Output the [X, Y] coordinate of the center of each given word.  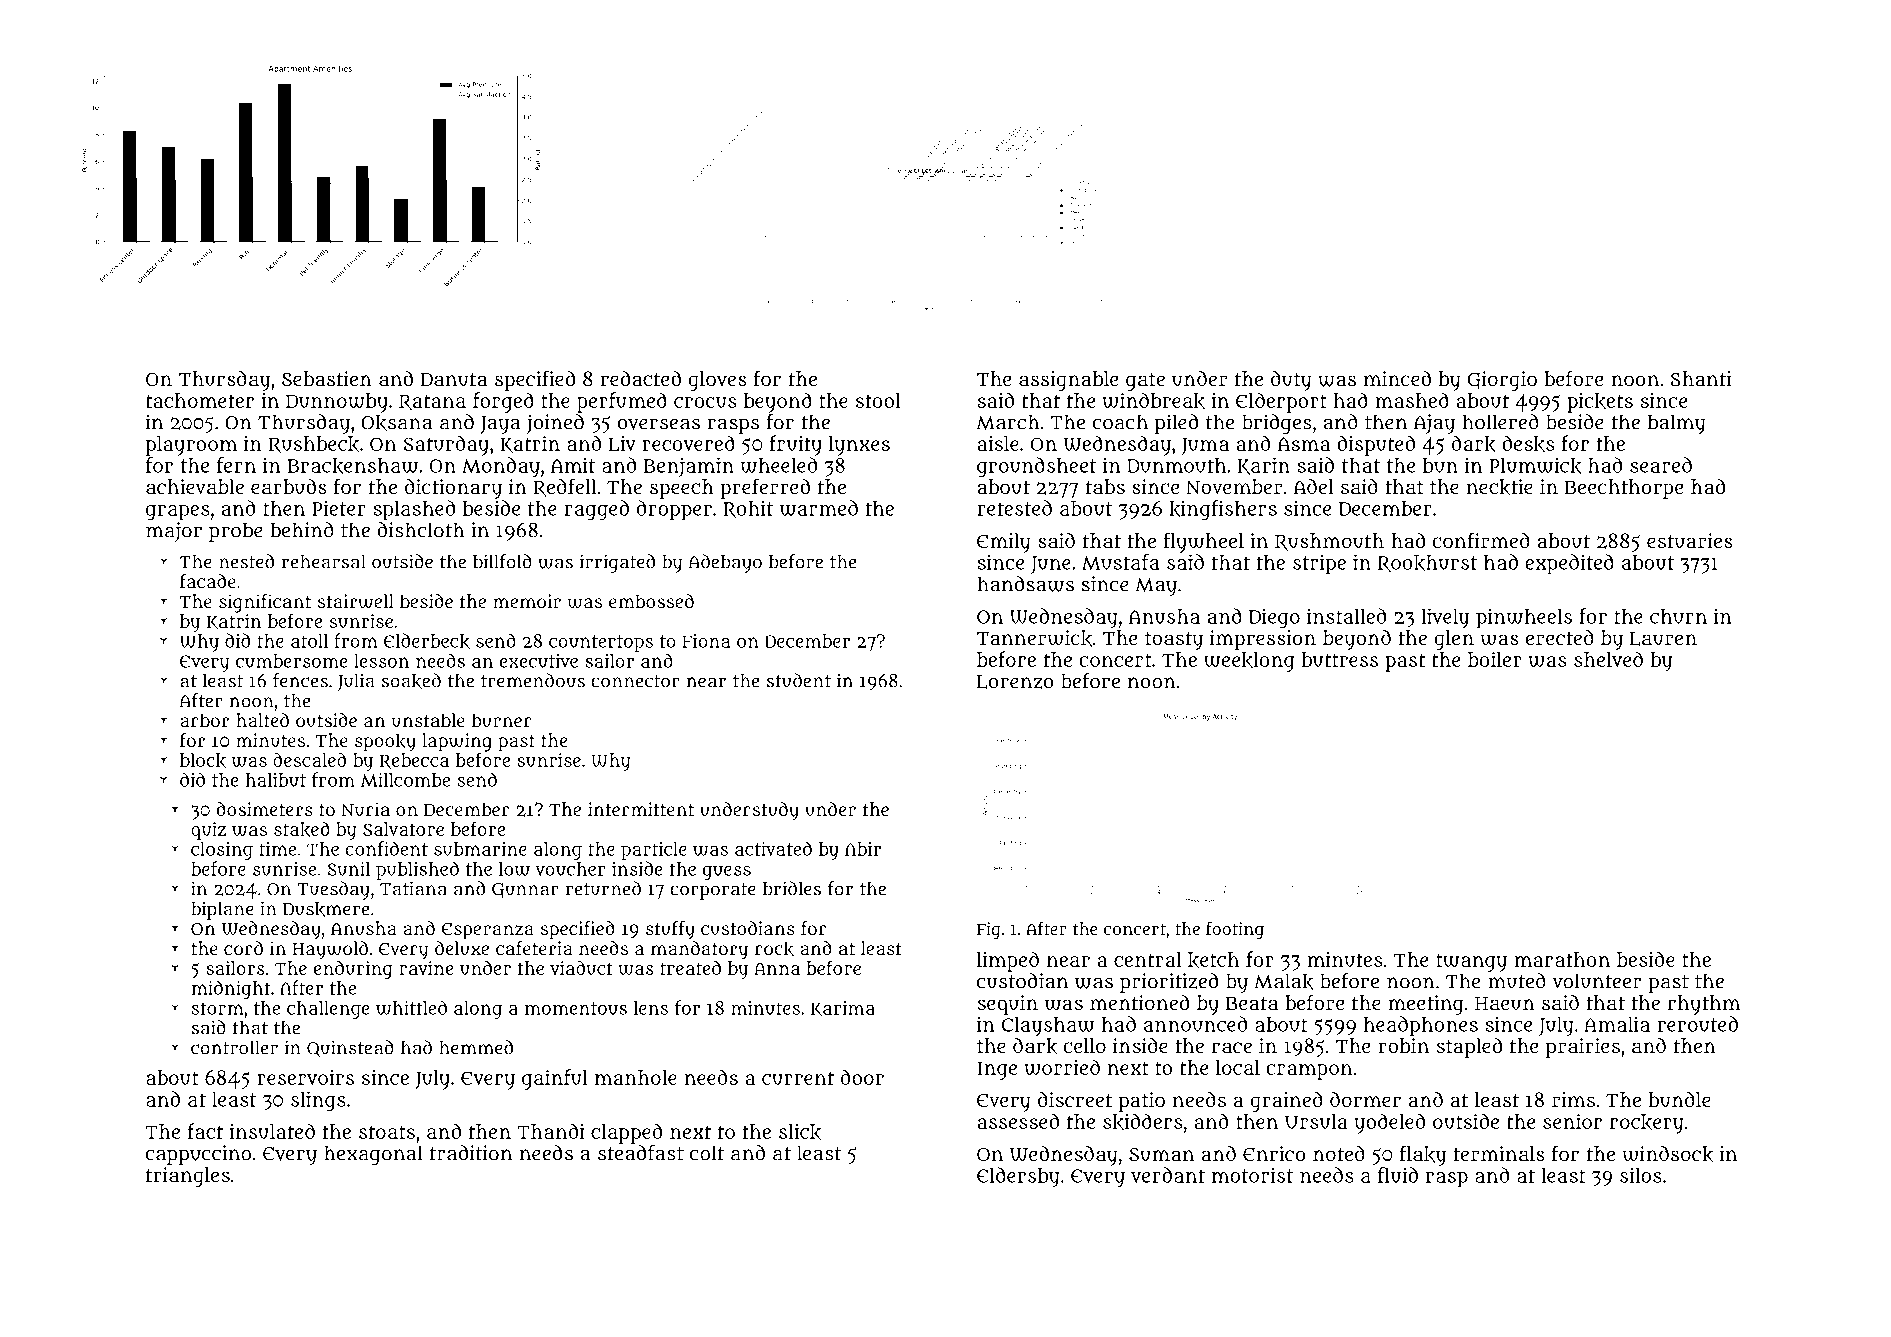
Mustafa [1121, 562]
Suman [1161, 1155]
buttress [1339, 659]
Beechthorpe [1624, 489]
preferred [765, 488]
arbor [204, 720]
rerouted [1698, 1024]
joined [555, 424]
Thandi [551, 1131]
